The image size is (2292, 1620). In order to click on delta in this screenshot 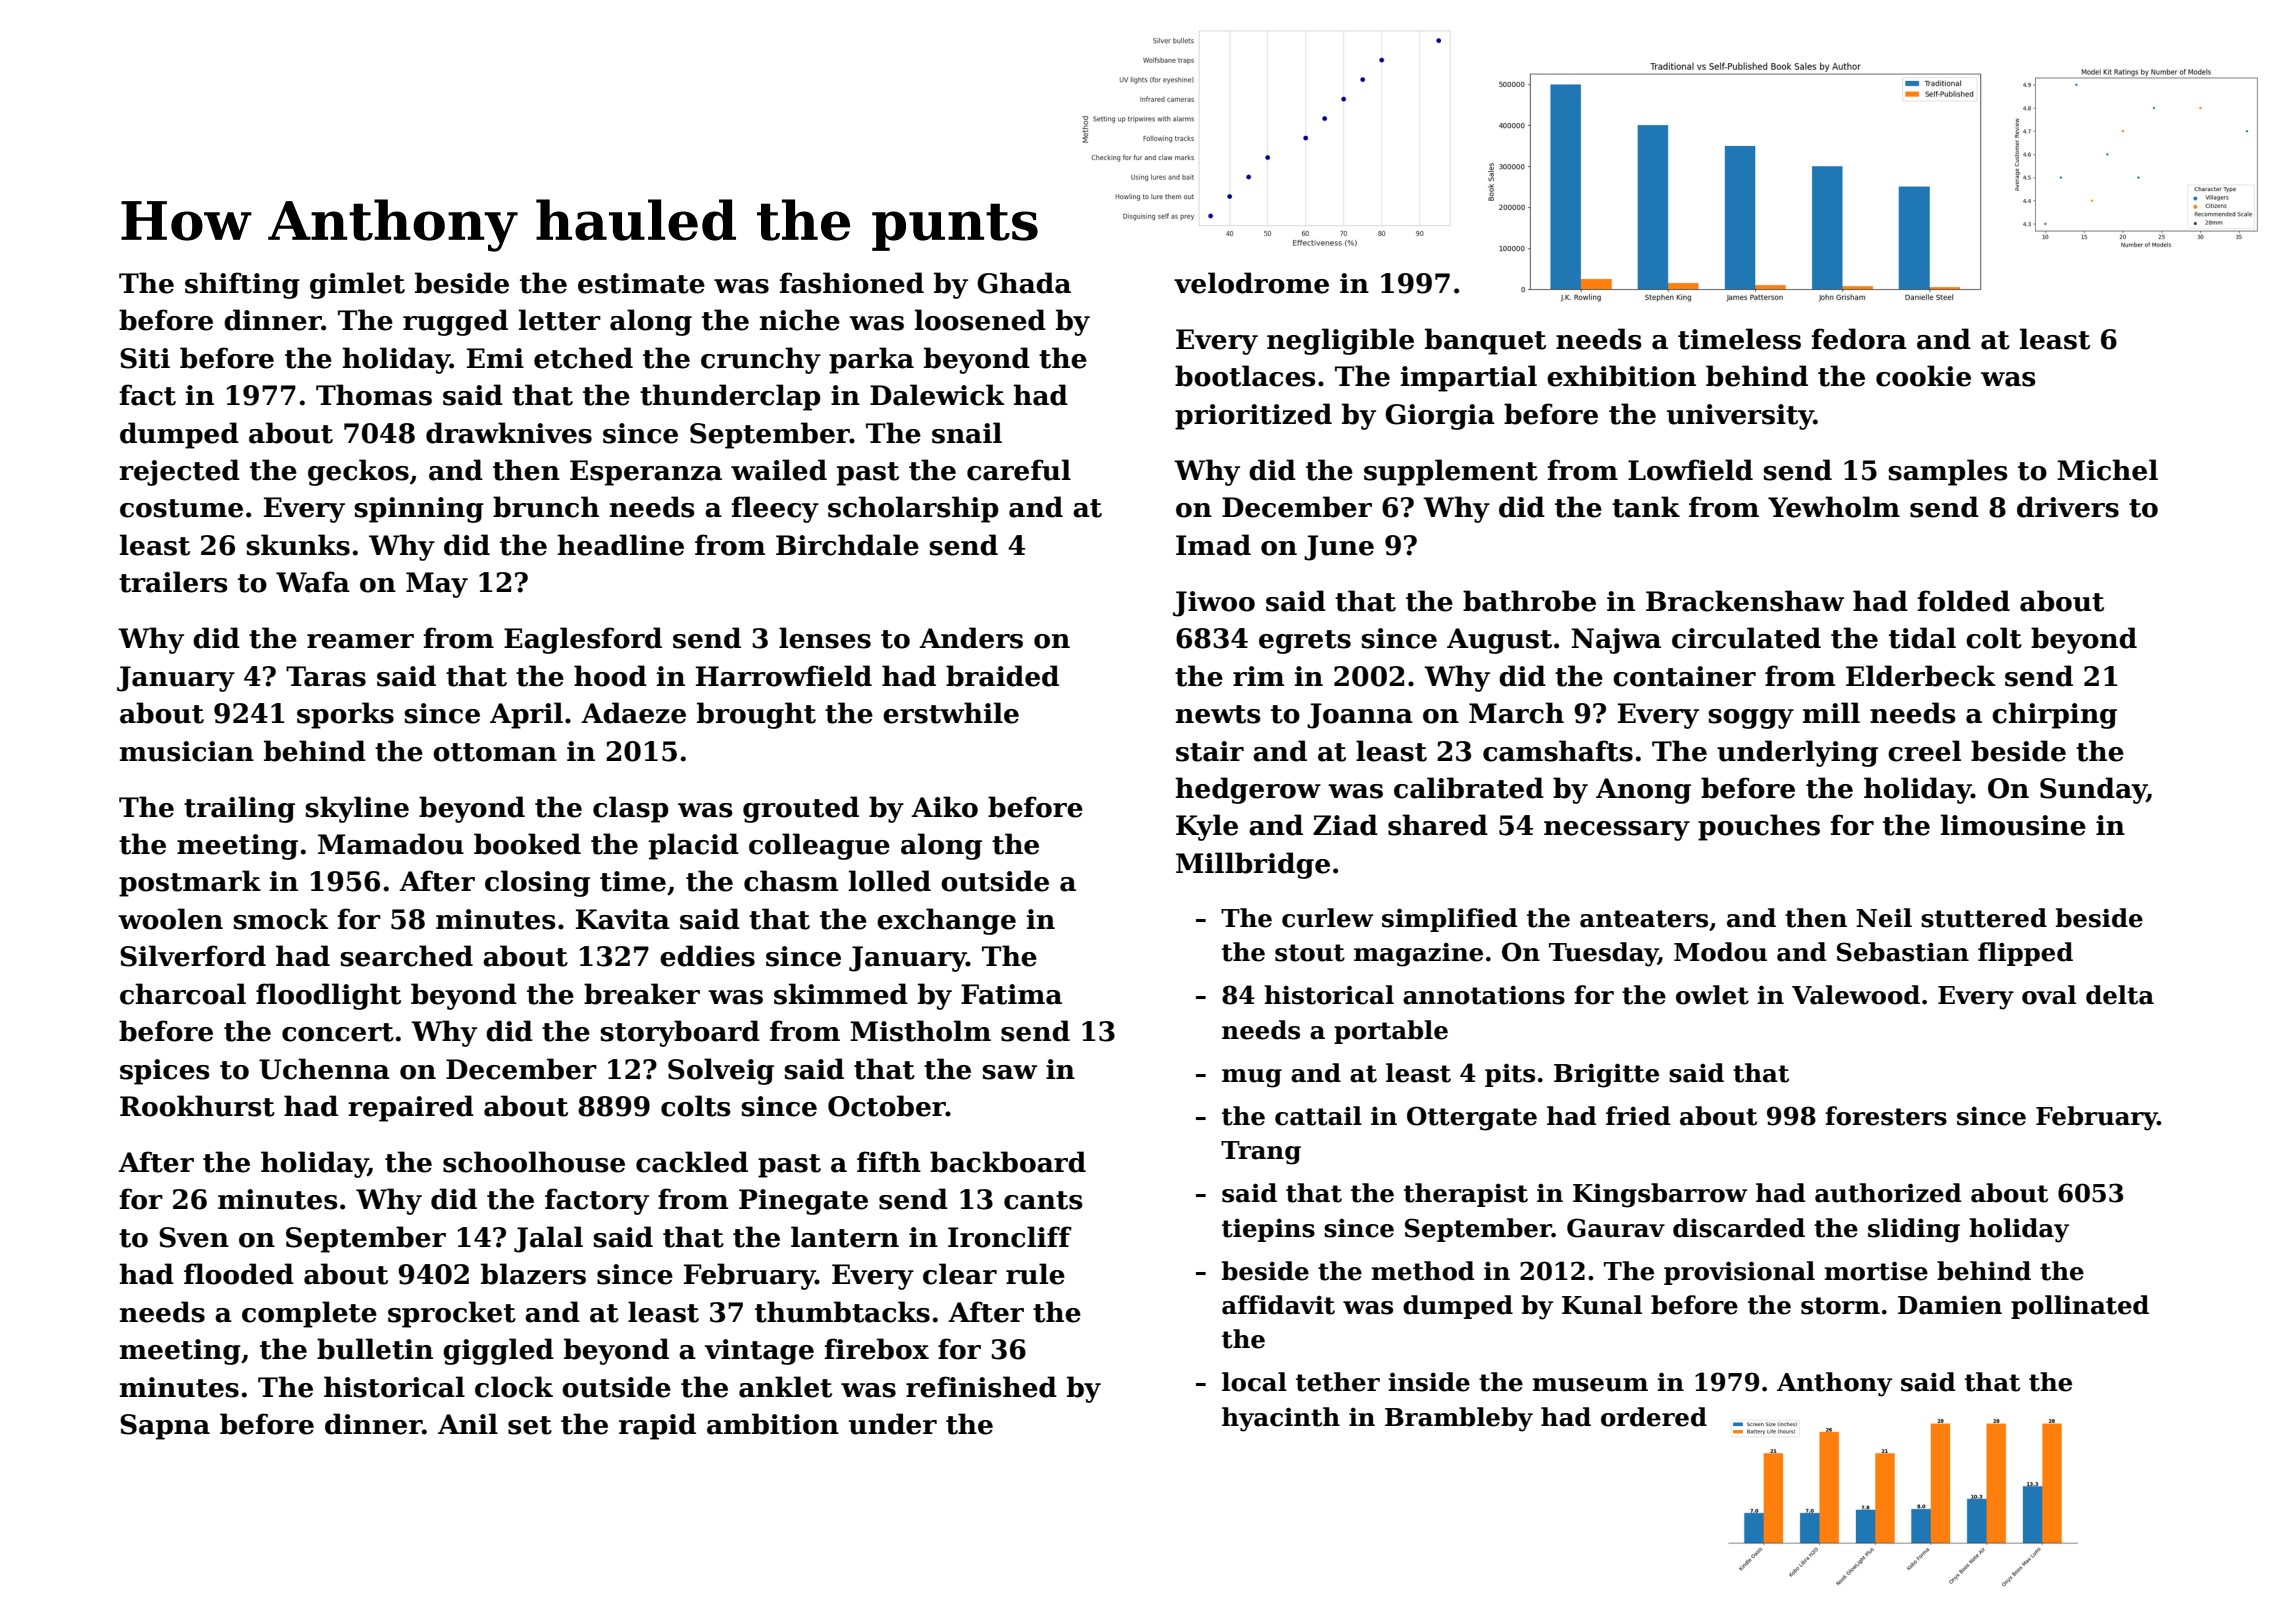, I will do `click(2120, 995)`.
